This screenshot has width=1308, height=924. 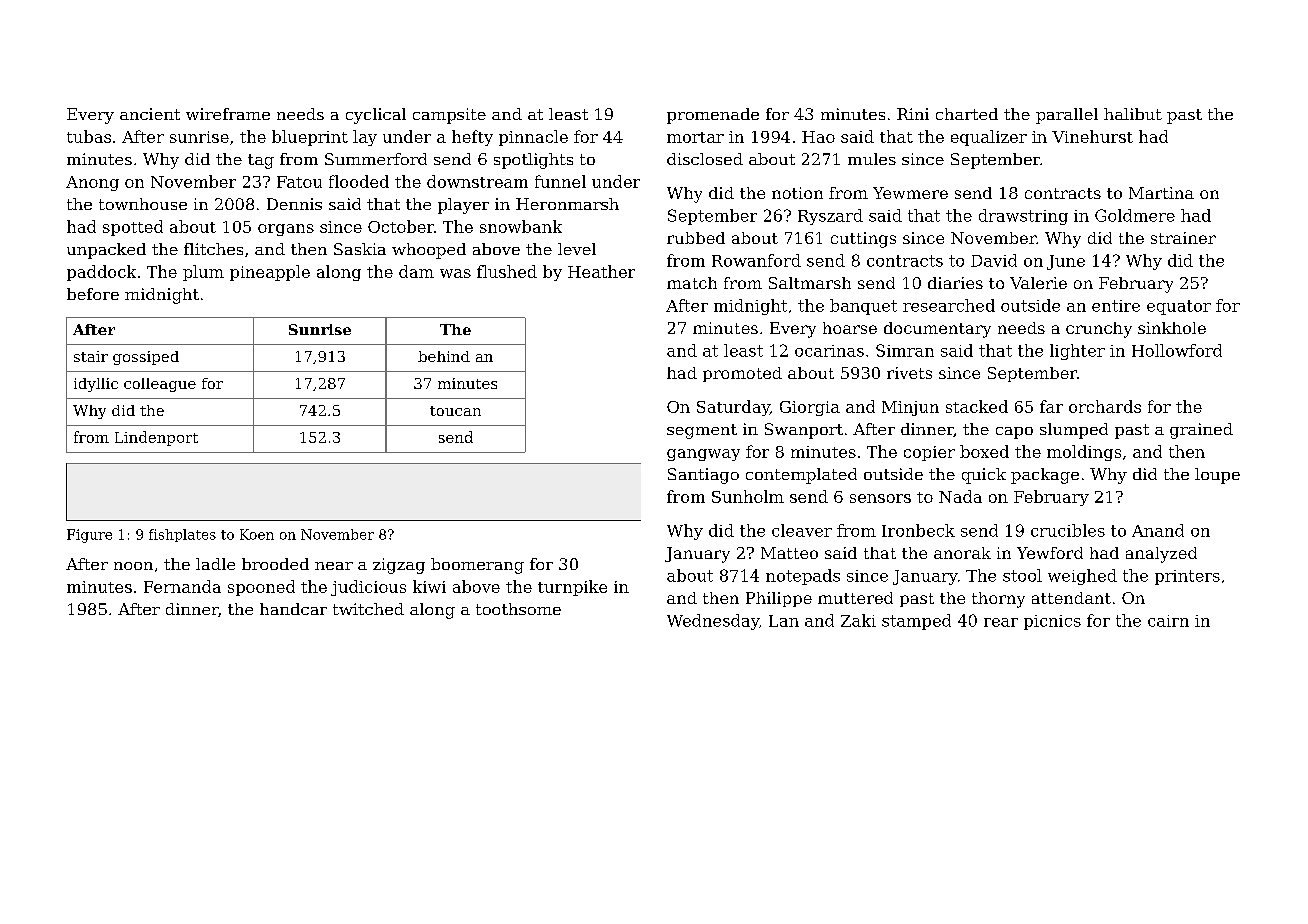 I want to click on spotted, so click(x=133, y=228).
